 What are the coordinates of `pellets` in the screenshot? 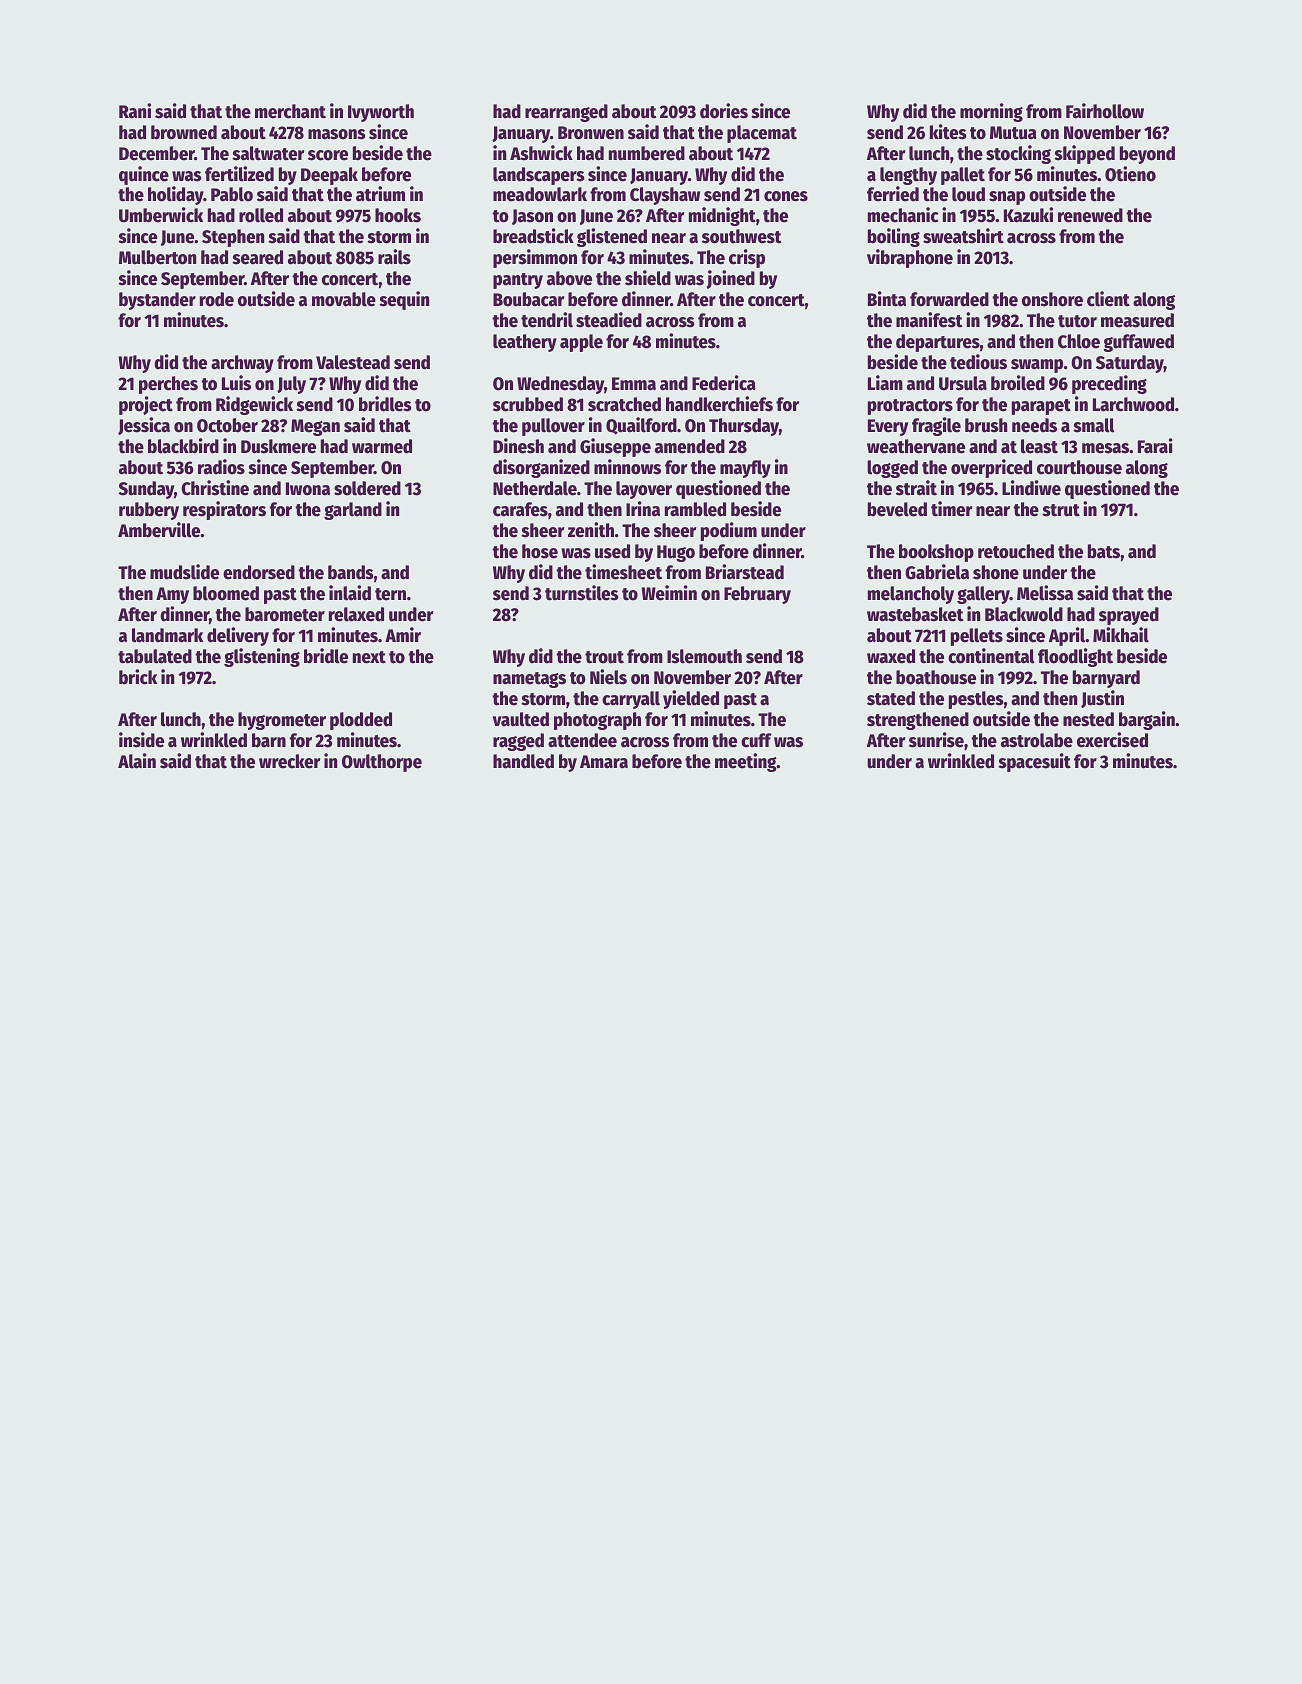 It's located at (977, 637).
